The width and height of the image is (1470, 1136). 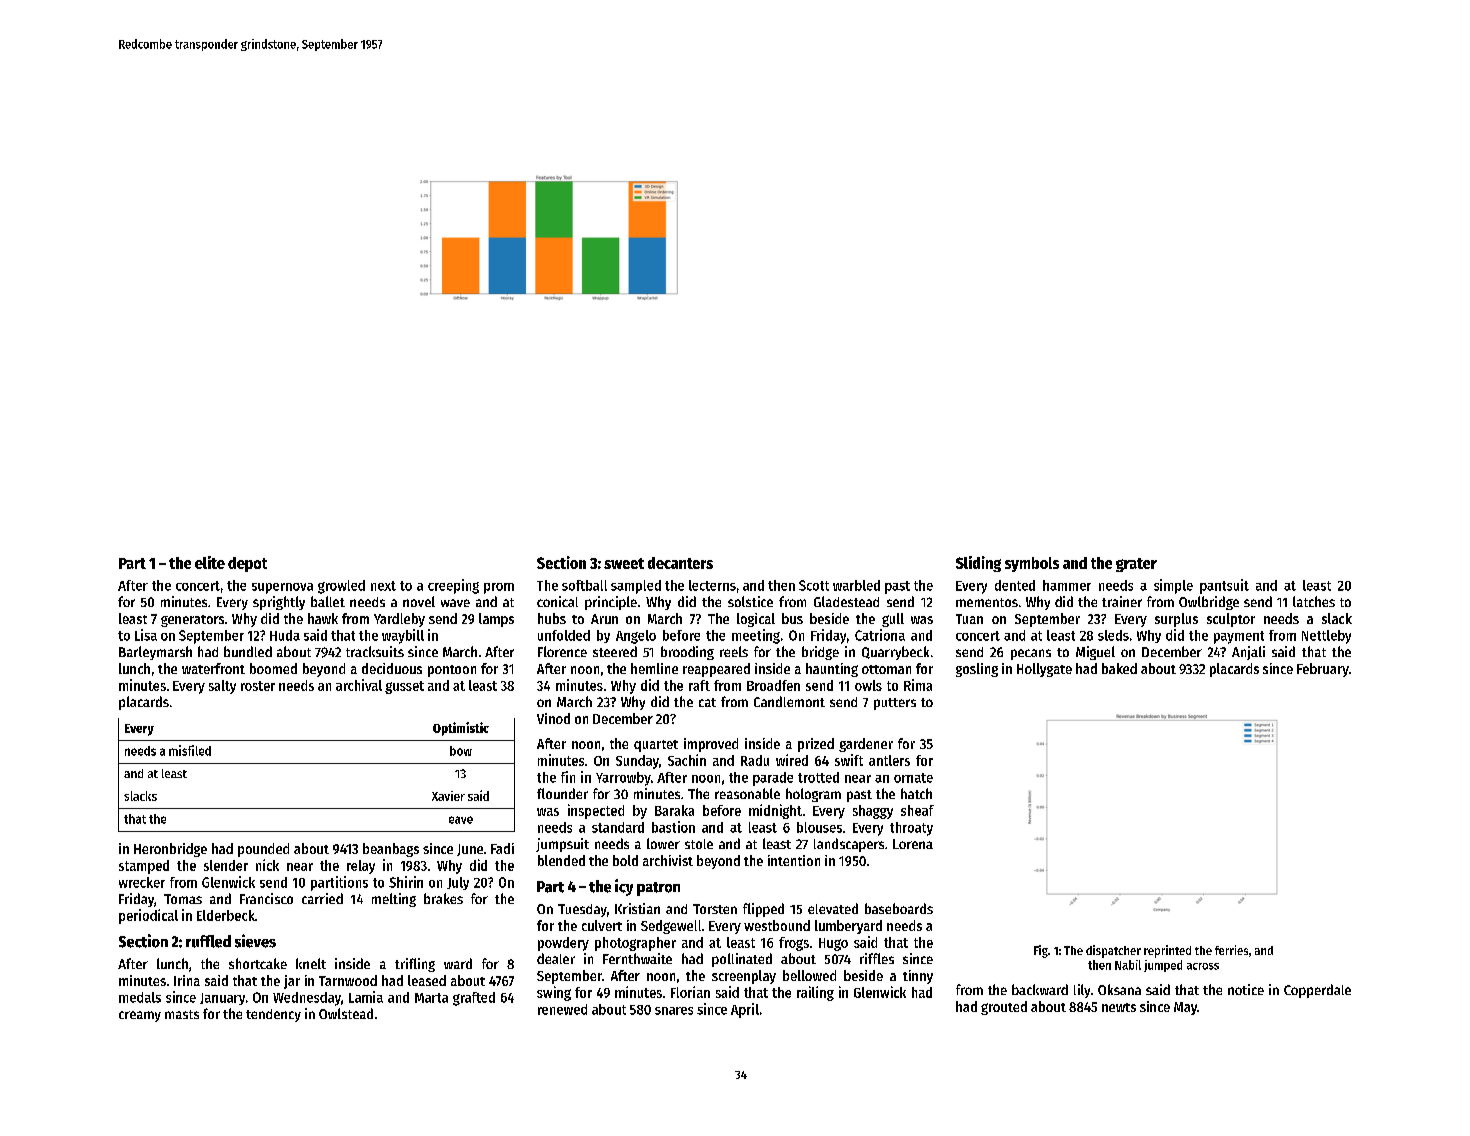 What do you see at coordinates (1248, 653) in the image?
I see `Anjali` at bounding box center [1248, 653].
